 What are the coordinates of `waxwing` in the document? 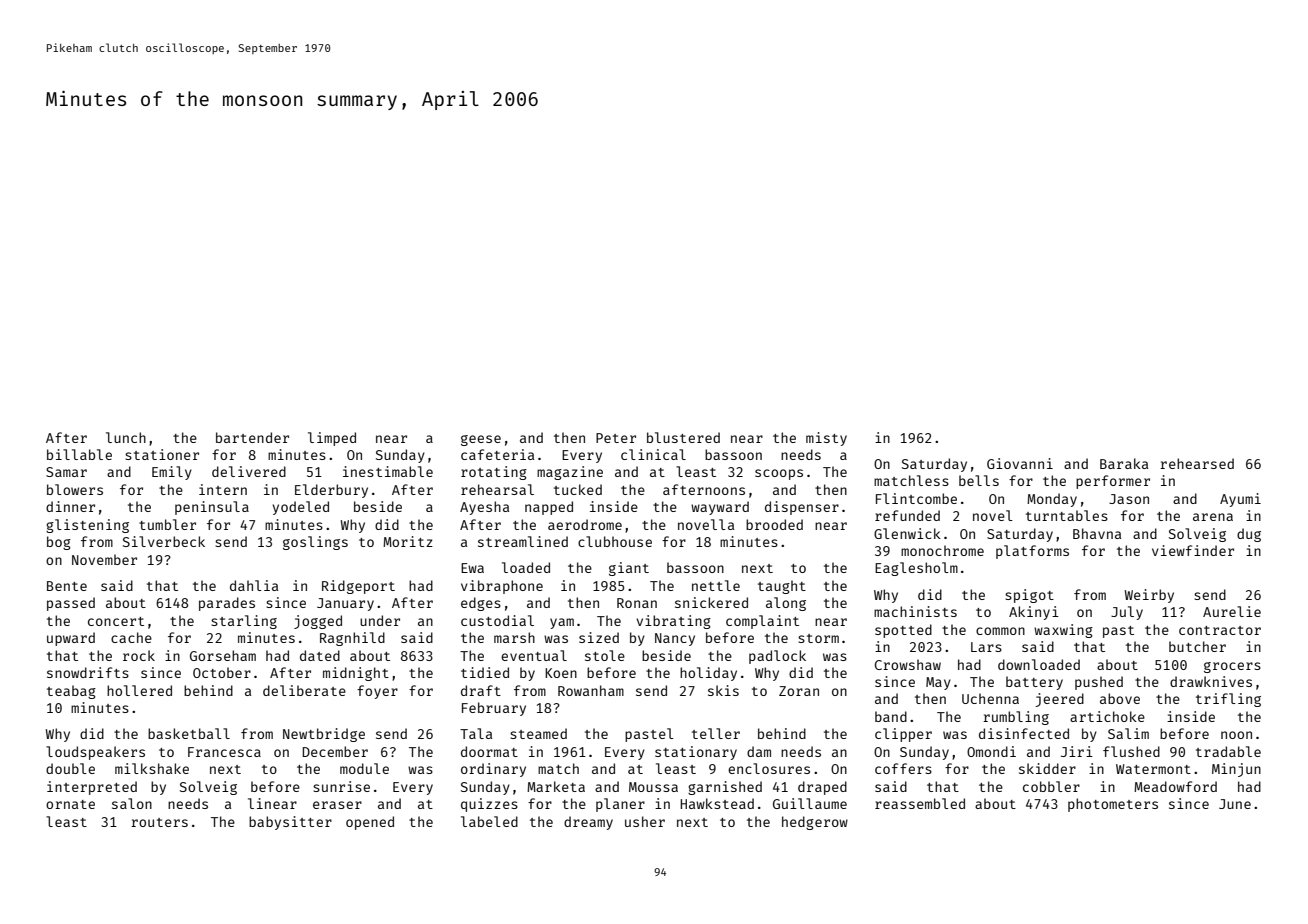 It's located at (1063, 631).
